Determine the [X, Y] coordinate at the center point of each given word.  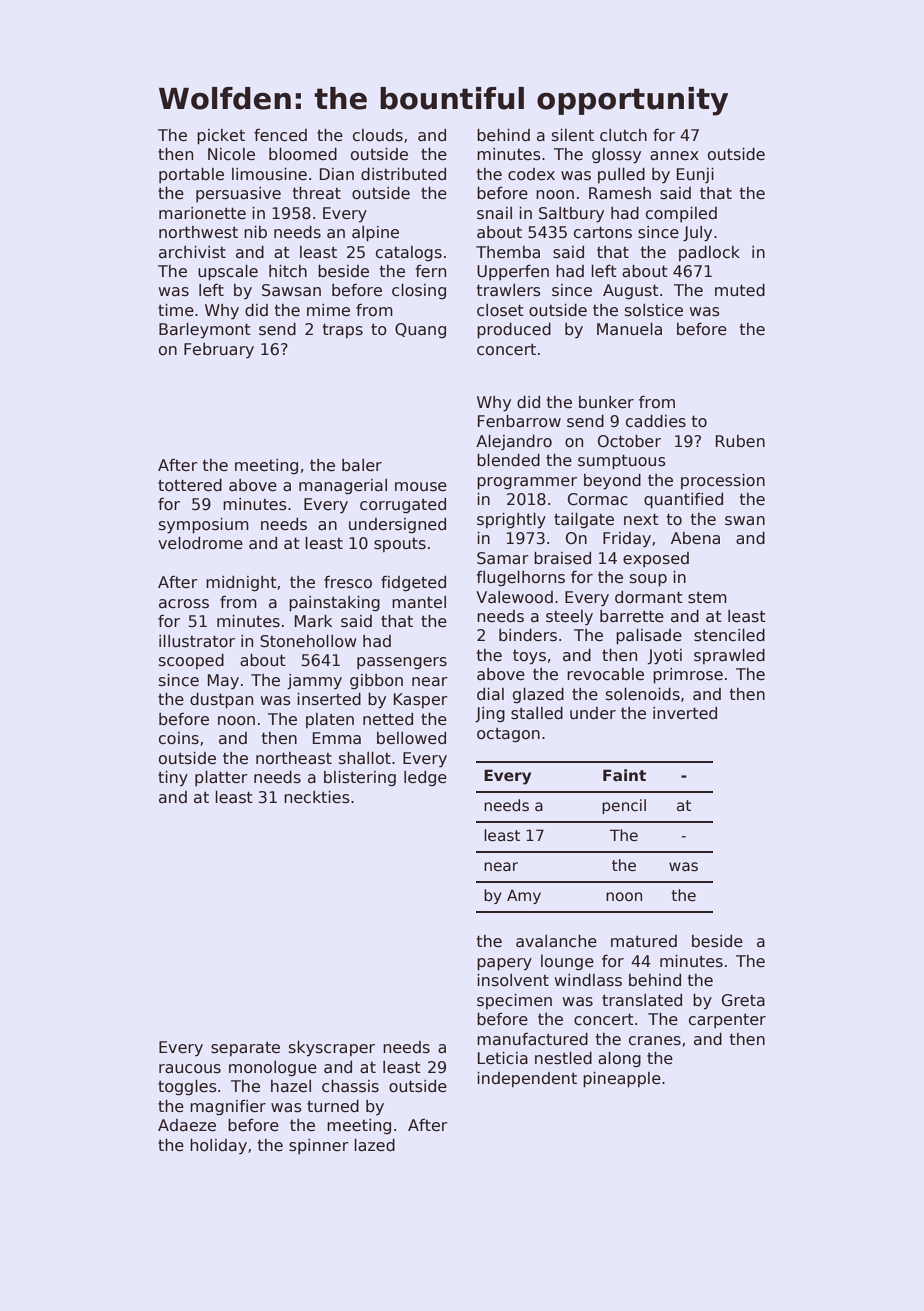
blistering [360, 778]
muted [740, 290]
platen [330, 720]
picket [221, 137]
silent [573, 135]
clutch [623, 135]
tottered [190, 485]
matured [644, 941]
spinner [319, 1146]
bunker [606, 402]
